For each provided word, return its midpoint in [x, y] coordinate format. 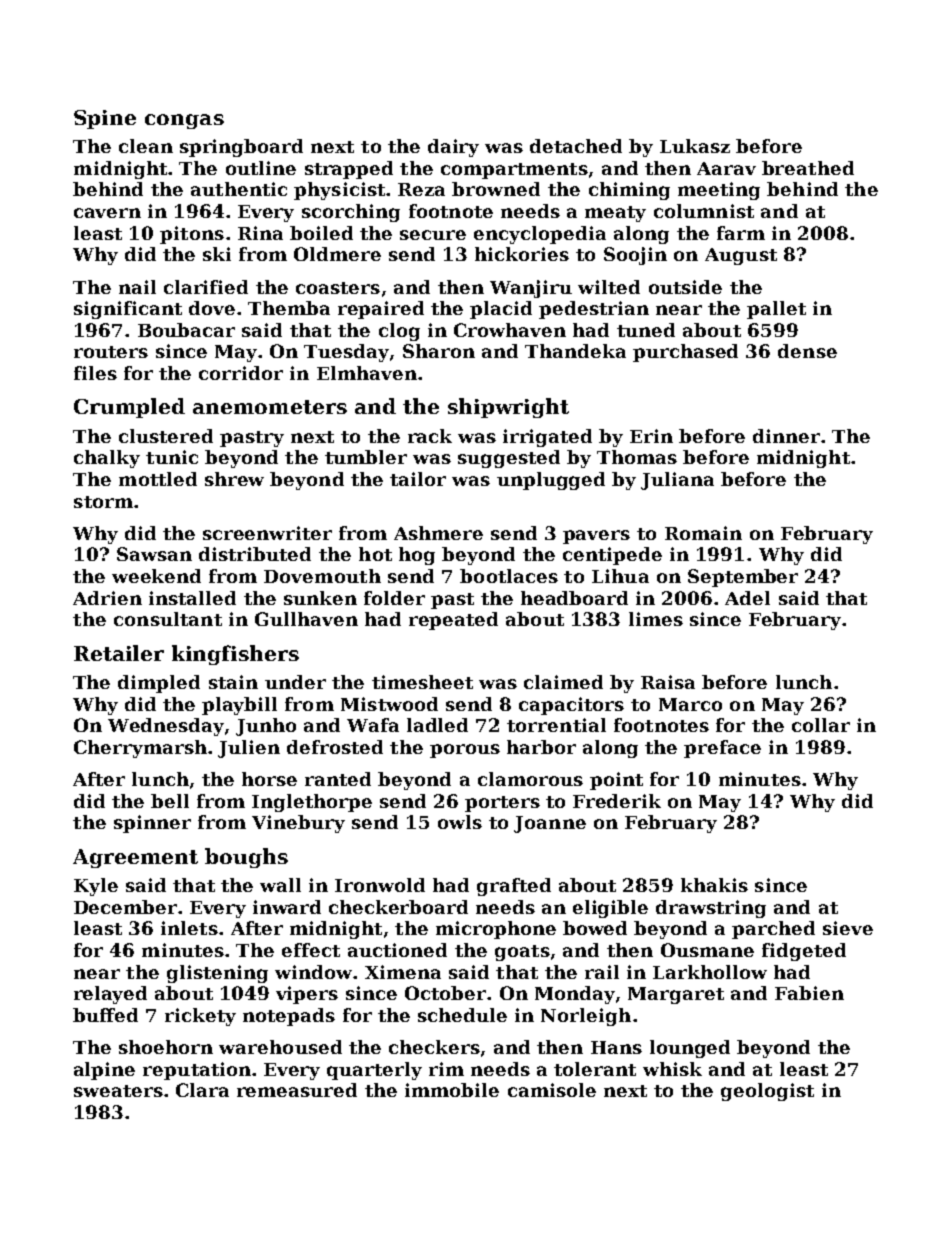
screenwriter [267, 533]
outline [261, 168]
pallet [776, 310]
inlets [189, 928]
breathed [808, 168]
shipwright [508, 408]
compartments [514, 171]
